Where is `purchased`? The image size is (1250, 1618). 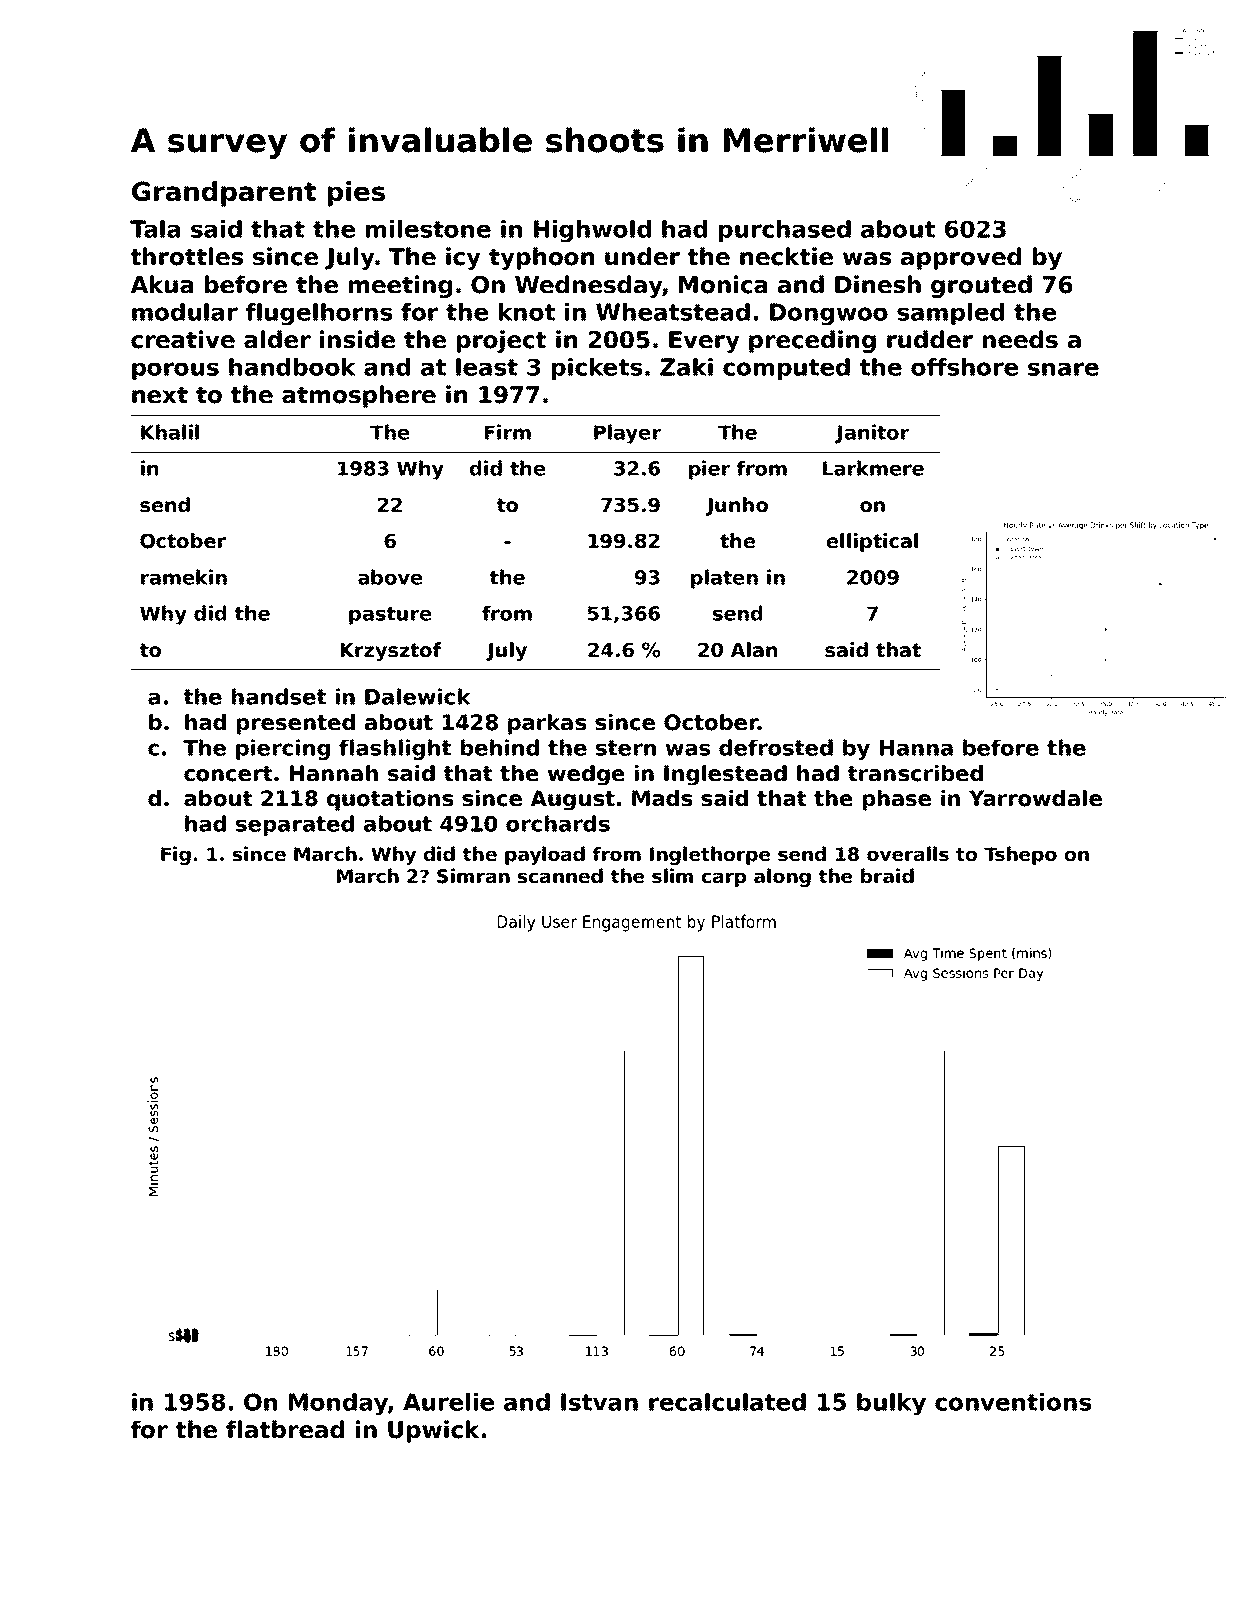
purchased is located at coordinates (785, 231).
